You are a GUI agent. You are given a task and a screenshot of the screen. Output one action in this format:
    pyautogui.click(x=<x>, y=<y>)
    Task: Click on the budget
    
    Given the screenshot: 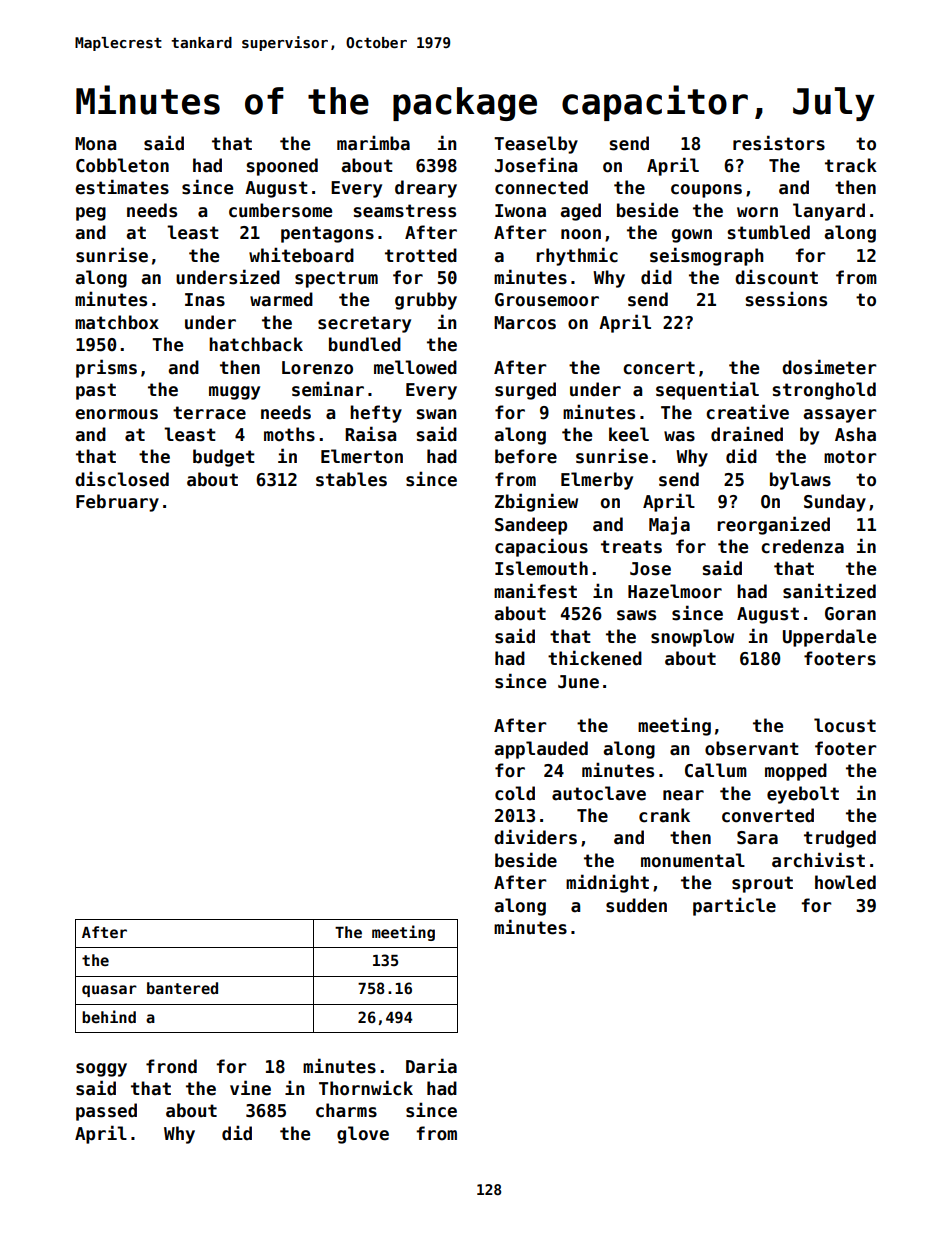 What is the action you would take?
    pyautogui.click(x=224, y=458)
